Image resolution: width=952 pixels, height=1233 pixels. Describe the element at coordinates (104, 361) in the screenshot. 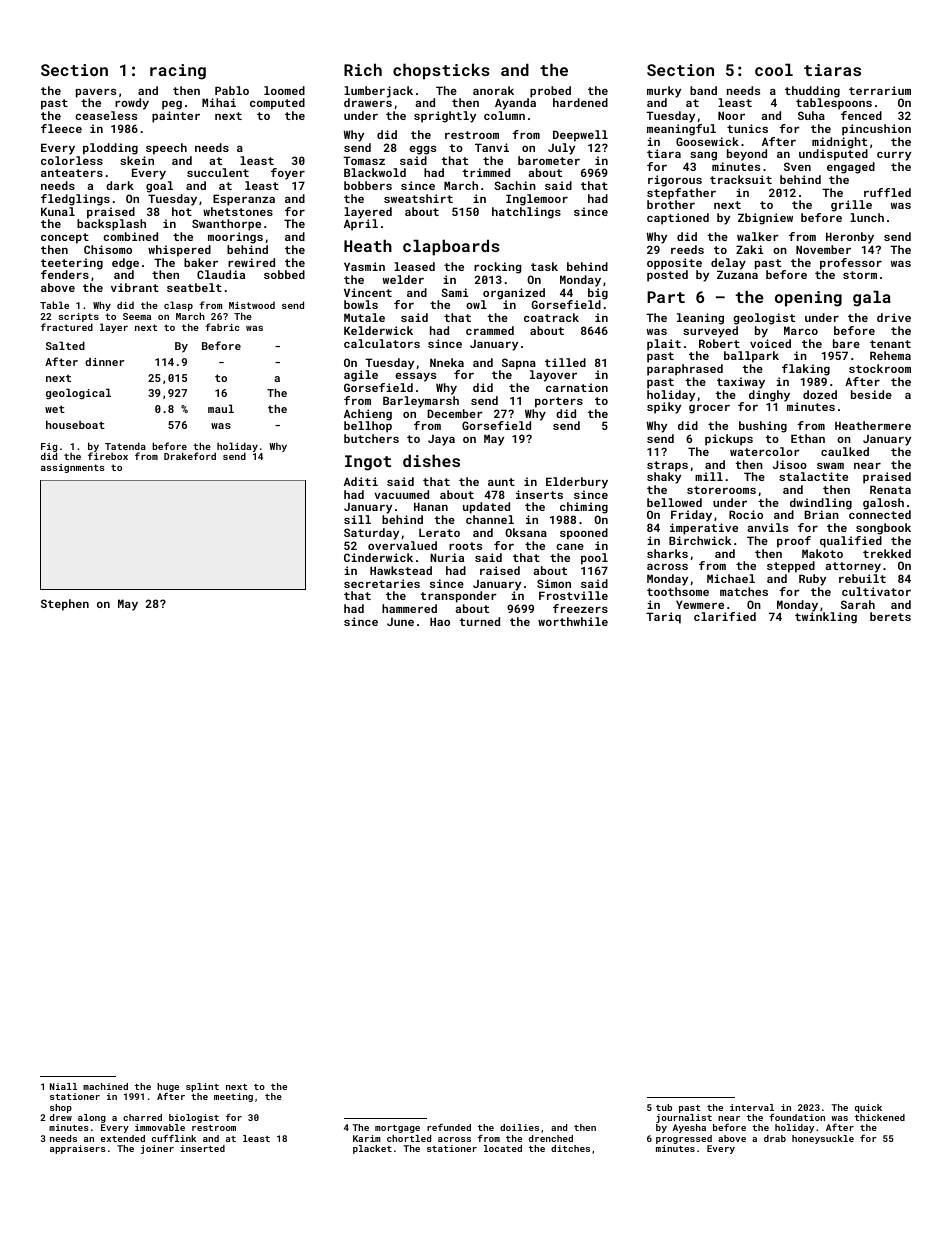

I see `dinner` at that location.
